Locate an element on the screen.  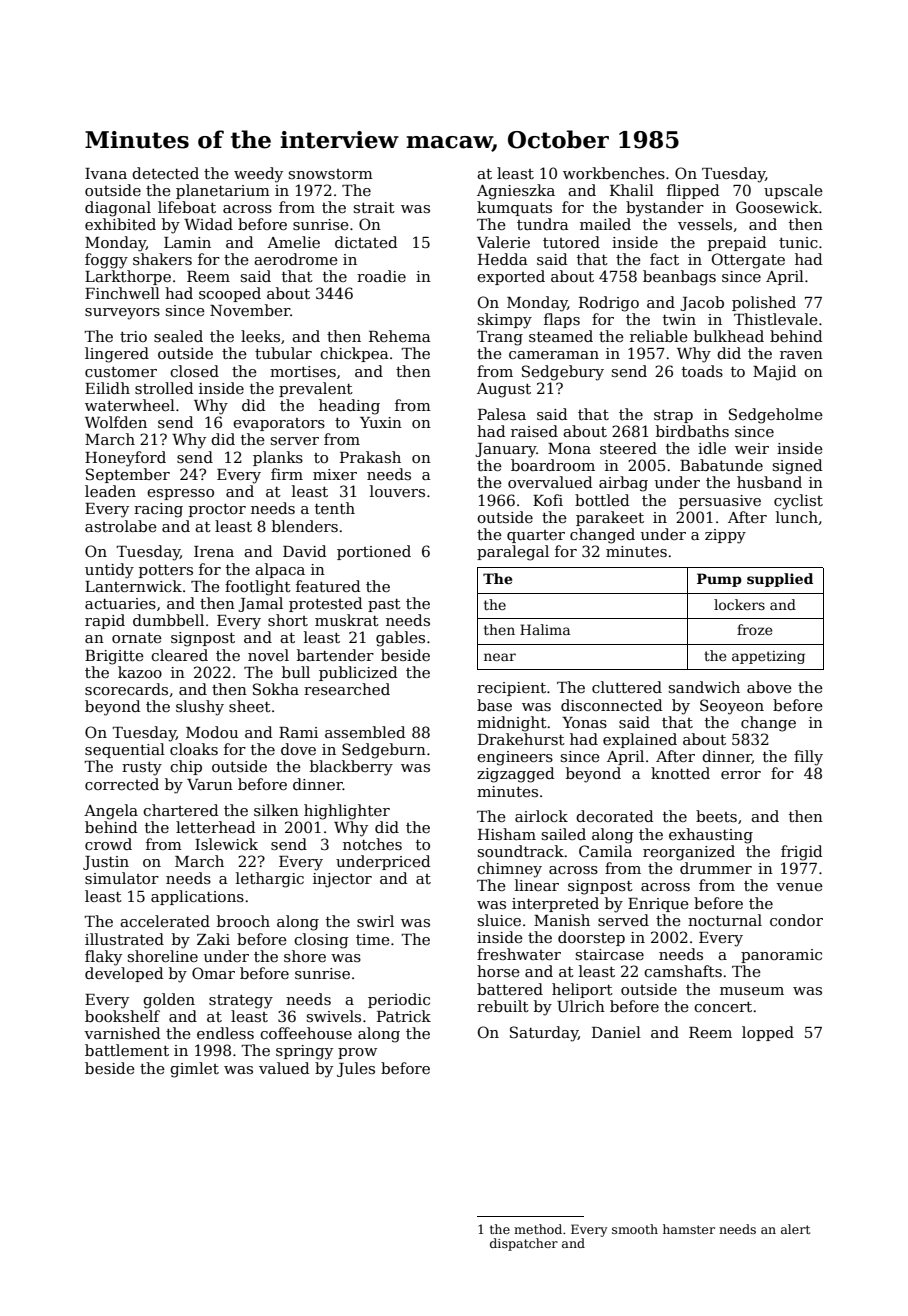
weedy is located at coordinates (258, 175).
